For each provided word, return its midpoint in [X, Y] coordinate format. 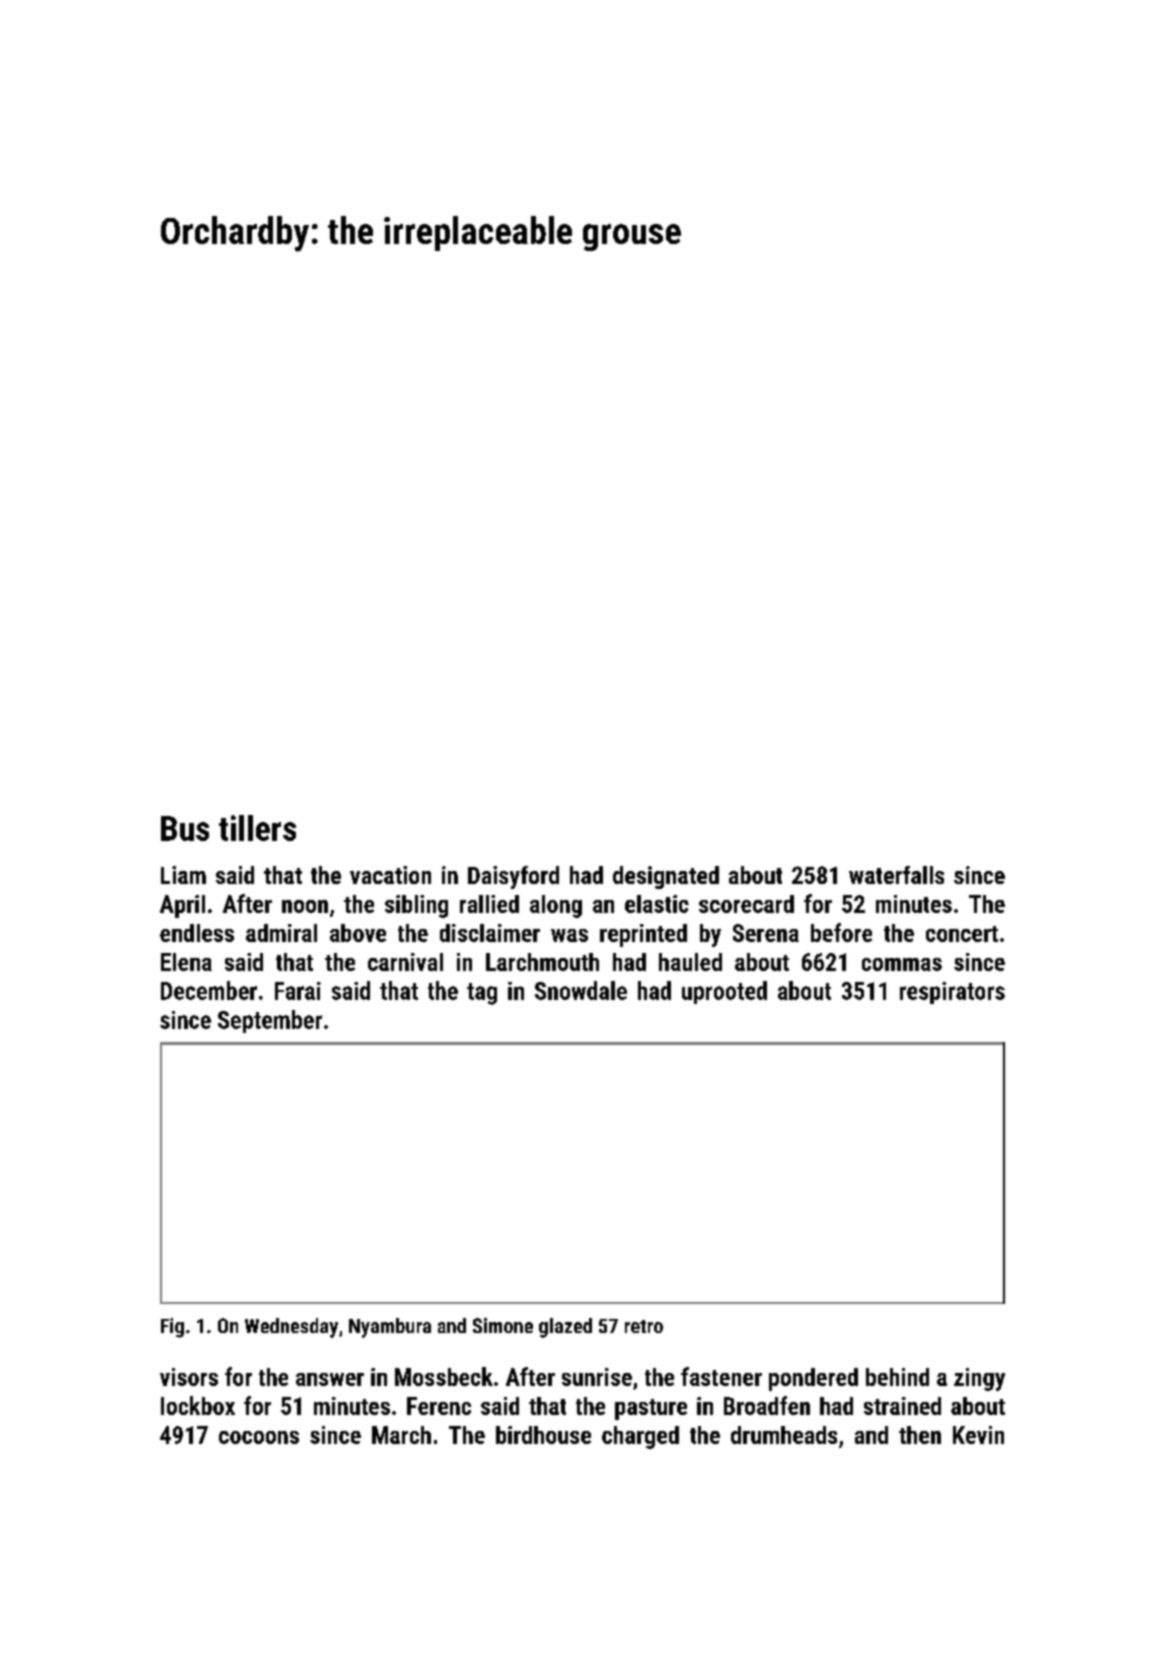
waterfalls [896, 875]
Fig [172, 1328]
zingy [979, 1379]
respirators [952, 993]
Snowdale [581, 990]
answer [330, 1379]
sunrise [597, 1377]
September [270, 1021]
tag [482, 994]
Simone [503, 1325]
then [920, 1435]
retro [644, 1326]
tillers [257, 828]
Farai [298, 991]
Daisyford [513, 877]
